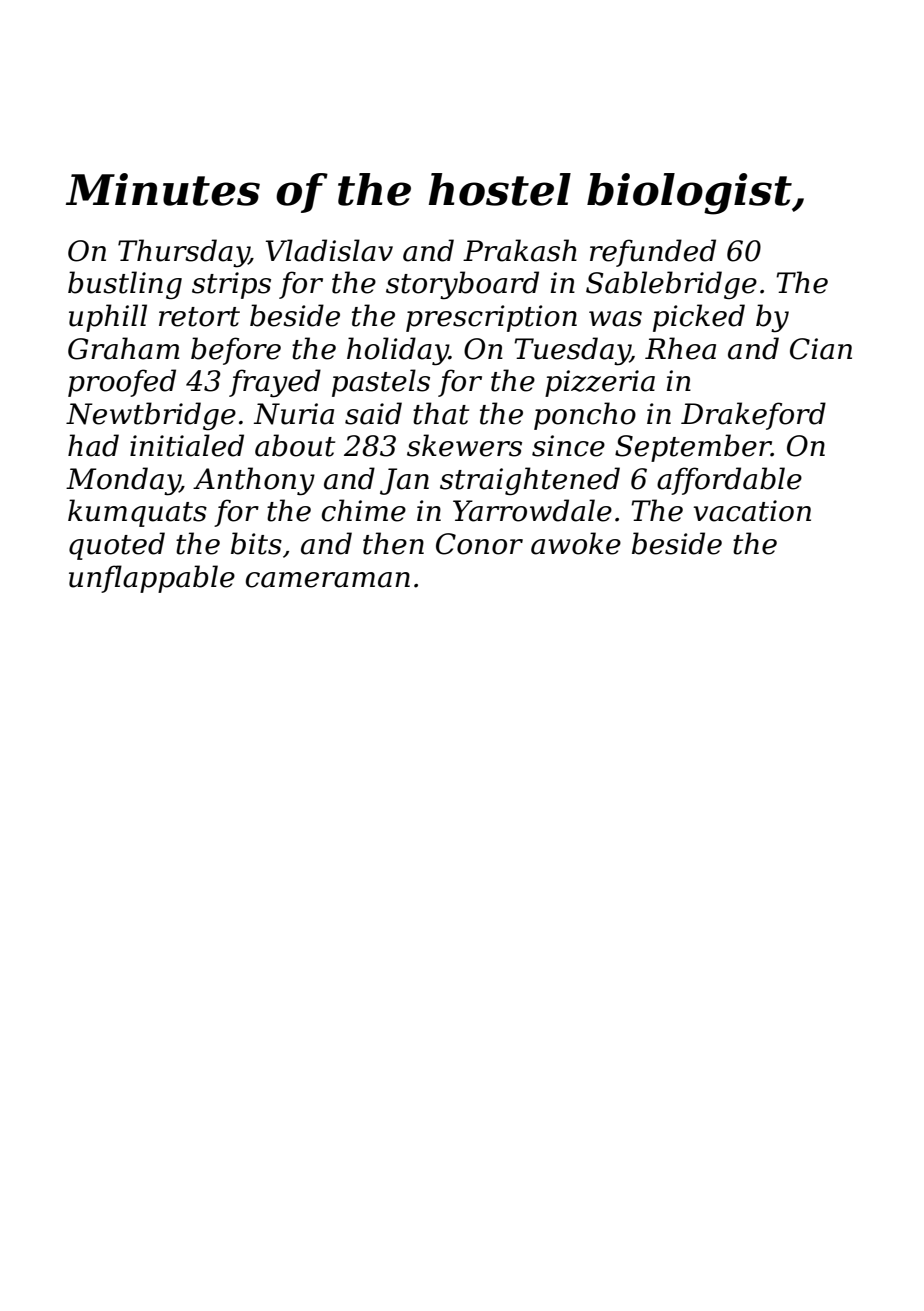 The height and width of the screenshot is (1311, 924). I want to click on uphill, so click(108, 318).
